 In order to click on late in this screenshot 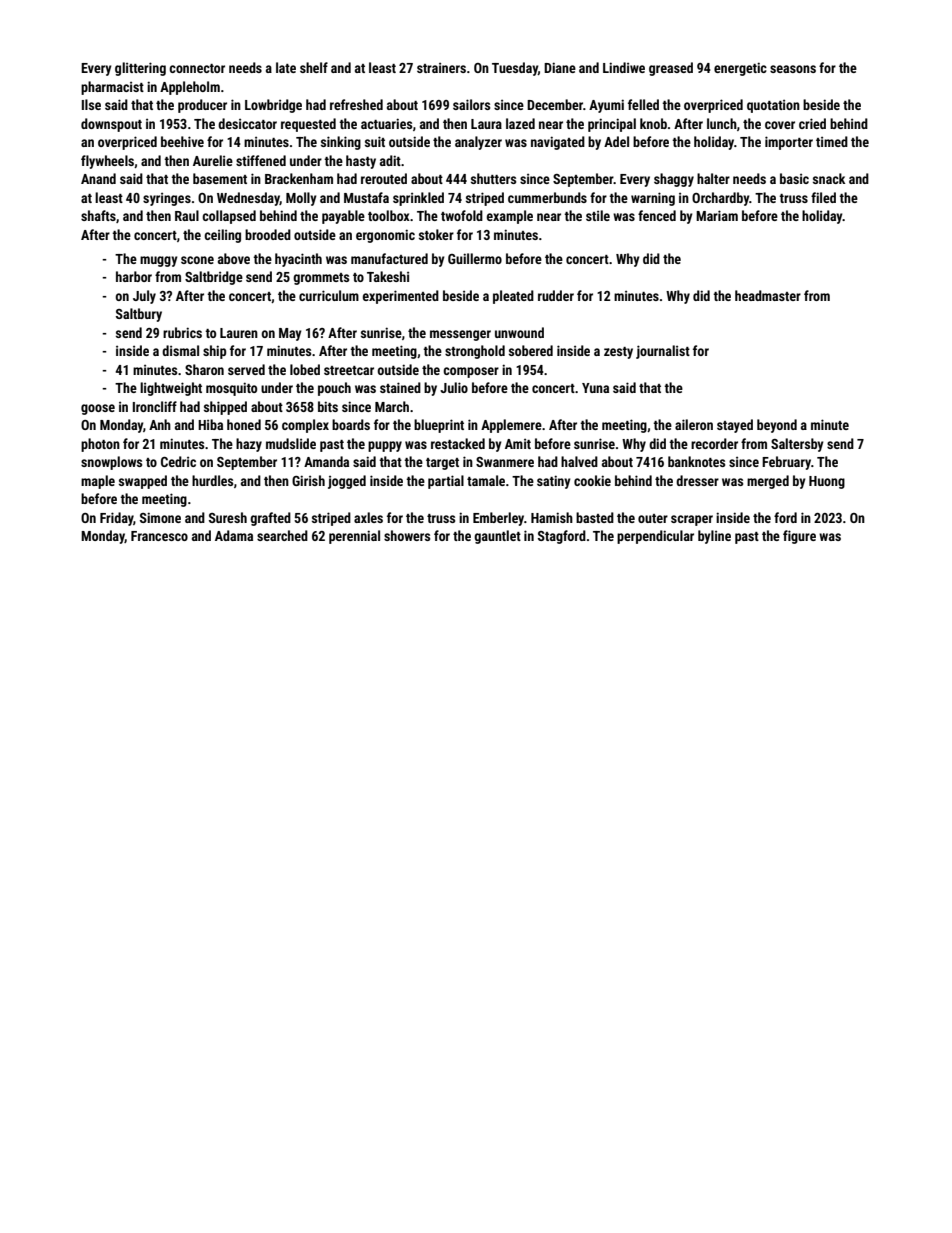, I will do `click(286, 67)`.
